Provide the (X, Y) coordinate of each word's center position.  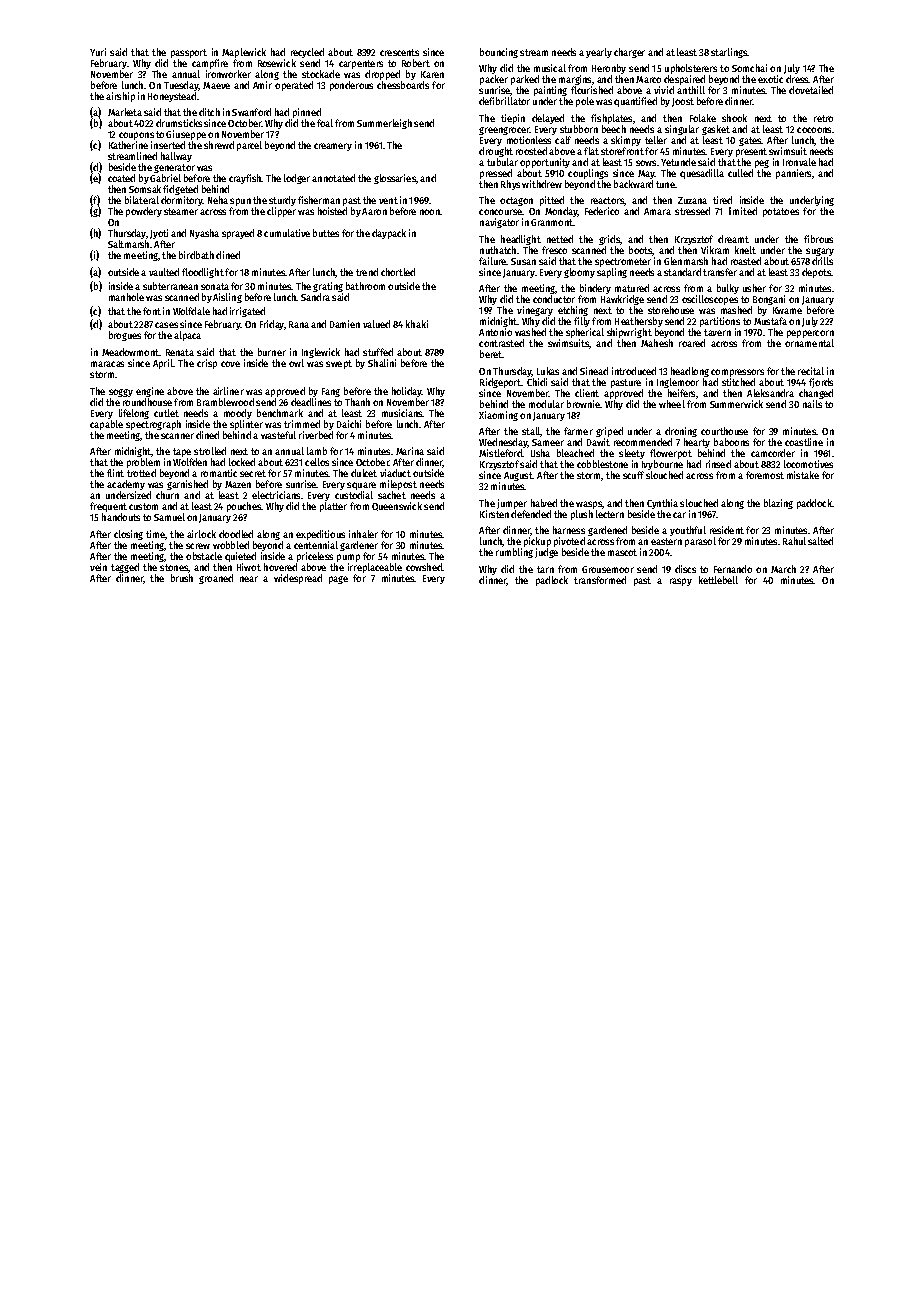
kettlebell (718, 580)
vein (98, 567)
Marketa (125, 112)
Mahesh (657, 343)
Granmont (552, 222)
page (338, 580)
